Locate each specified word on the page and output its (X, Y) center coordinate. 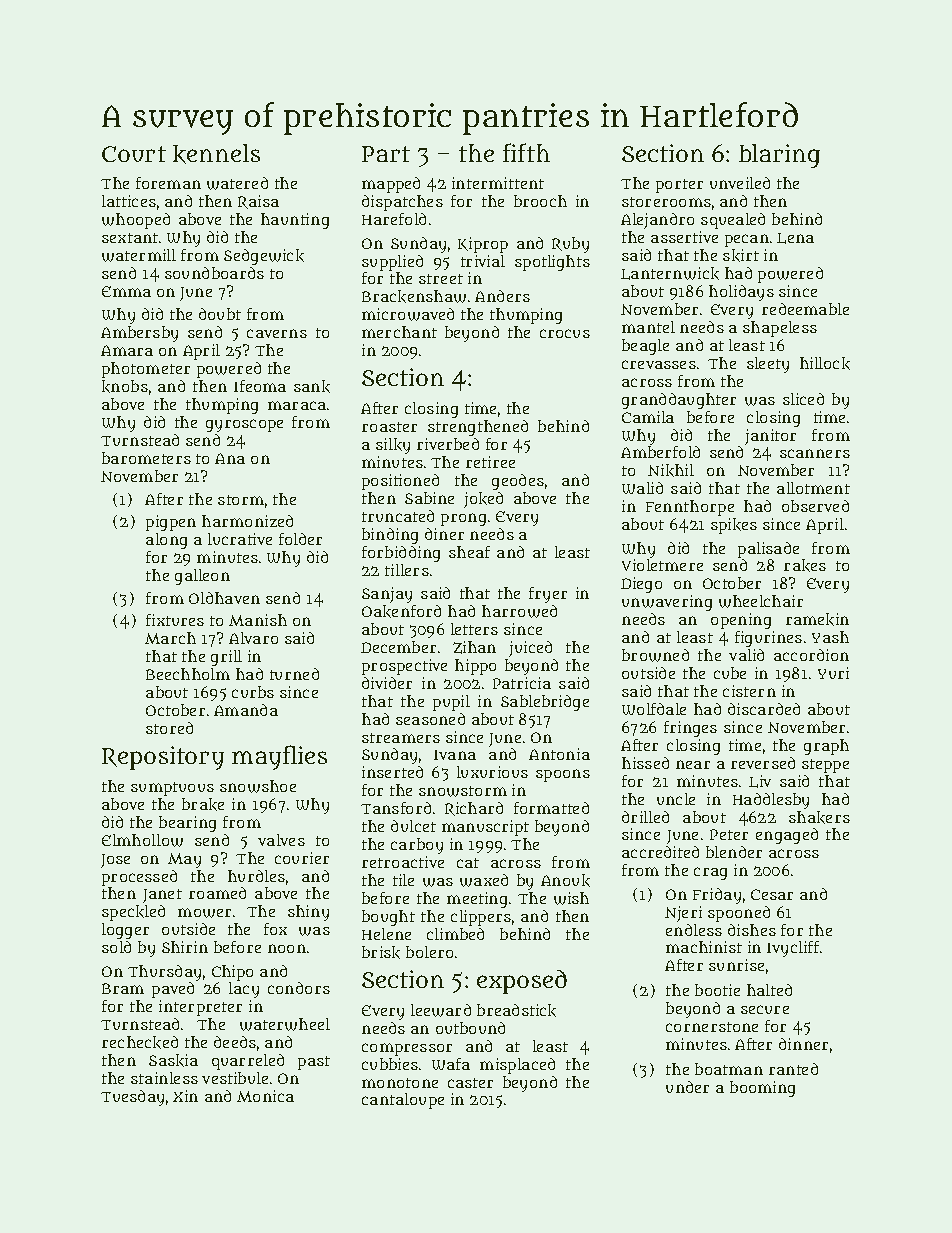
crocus (565, 333)
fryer (548, 595)
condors (299, 988)
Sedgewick (264, 257)
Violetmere (662, 565)
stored (169, 728)
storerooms (666, 202)
